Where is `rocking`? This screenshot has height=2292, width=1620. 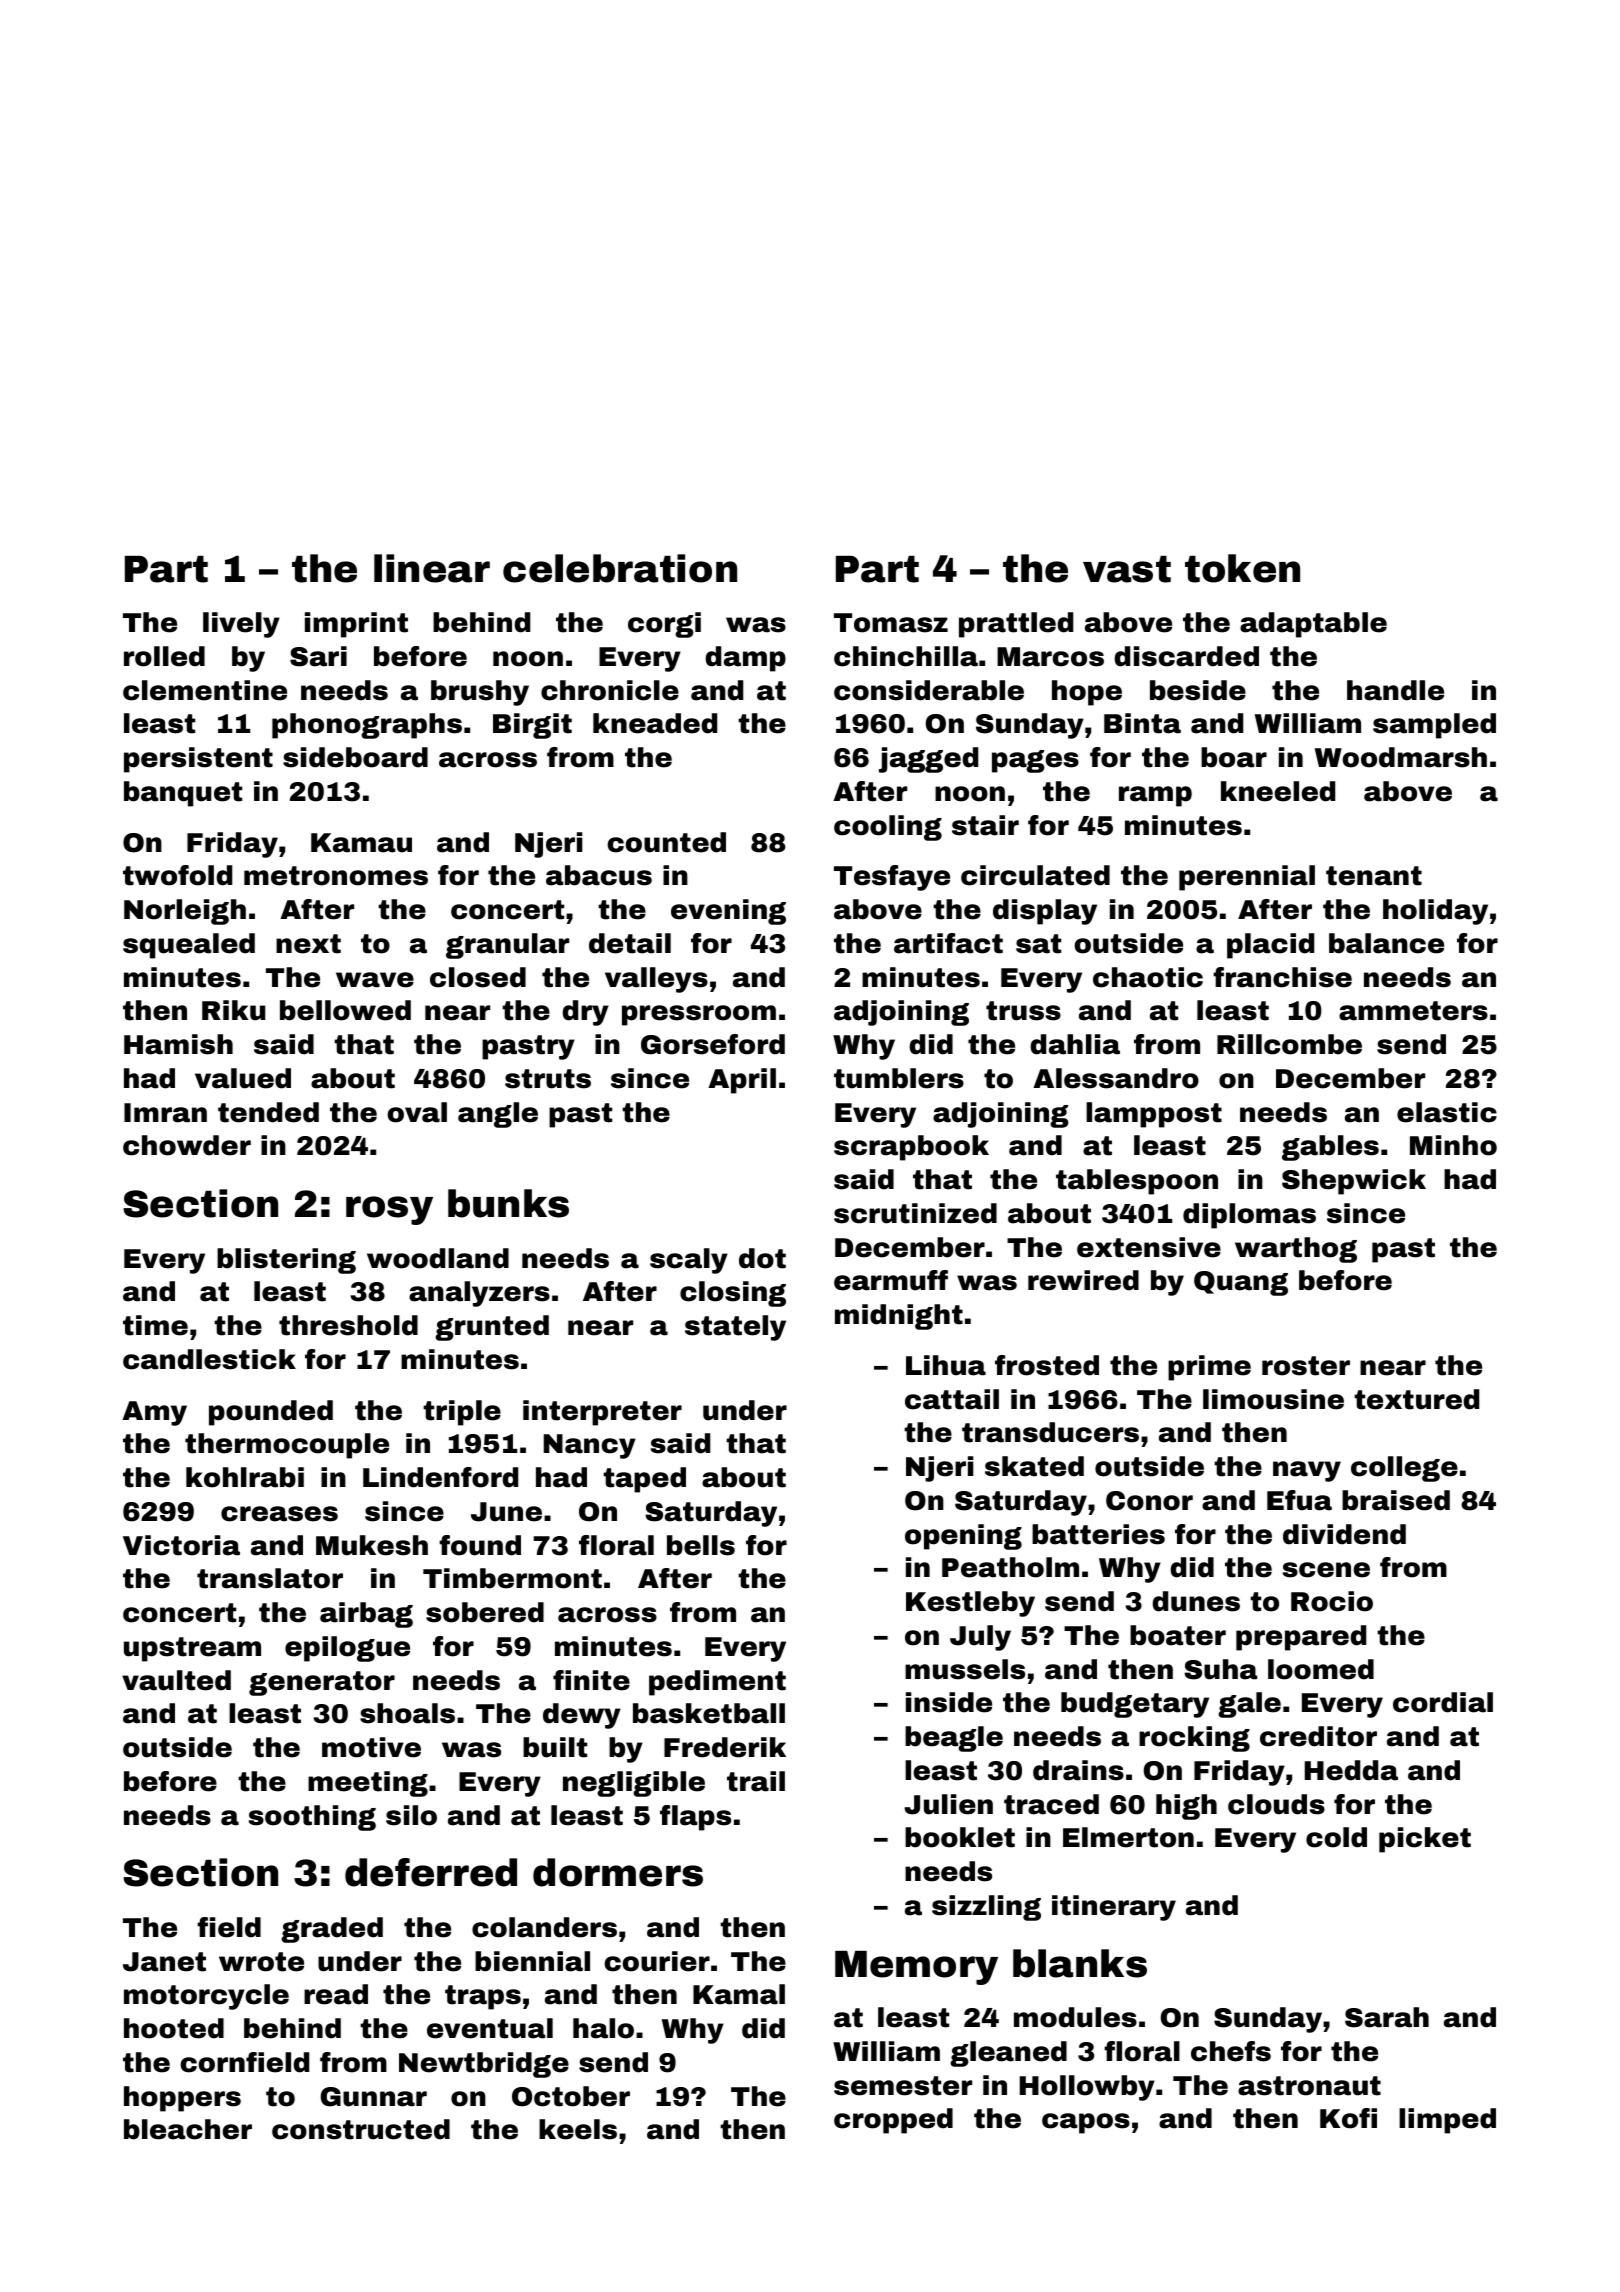 rocking is located at coordinates (1194, 1739).
